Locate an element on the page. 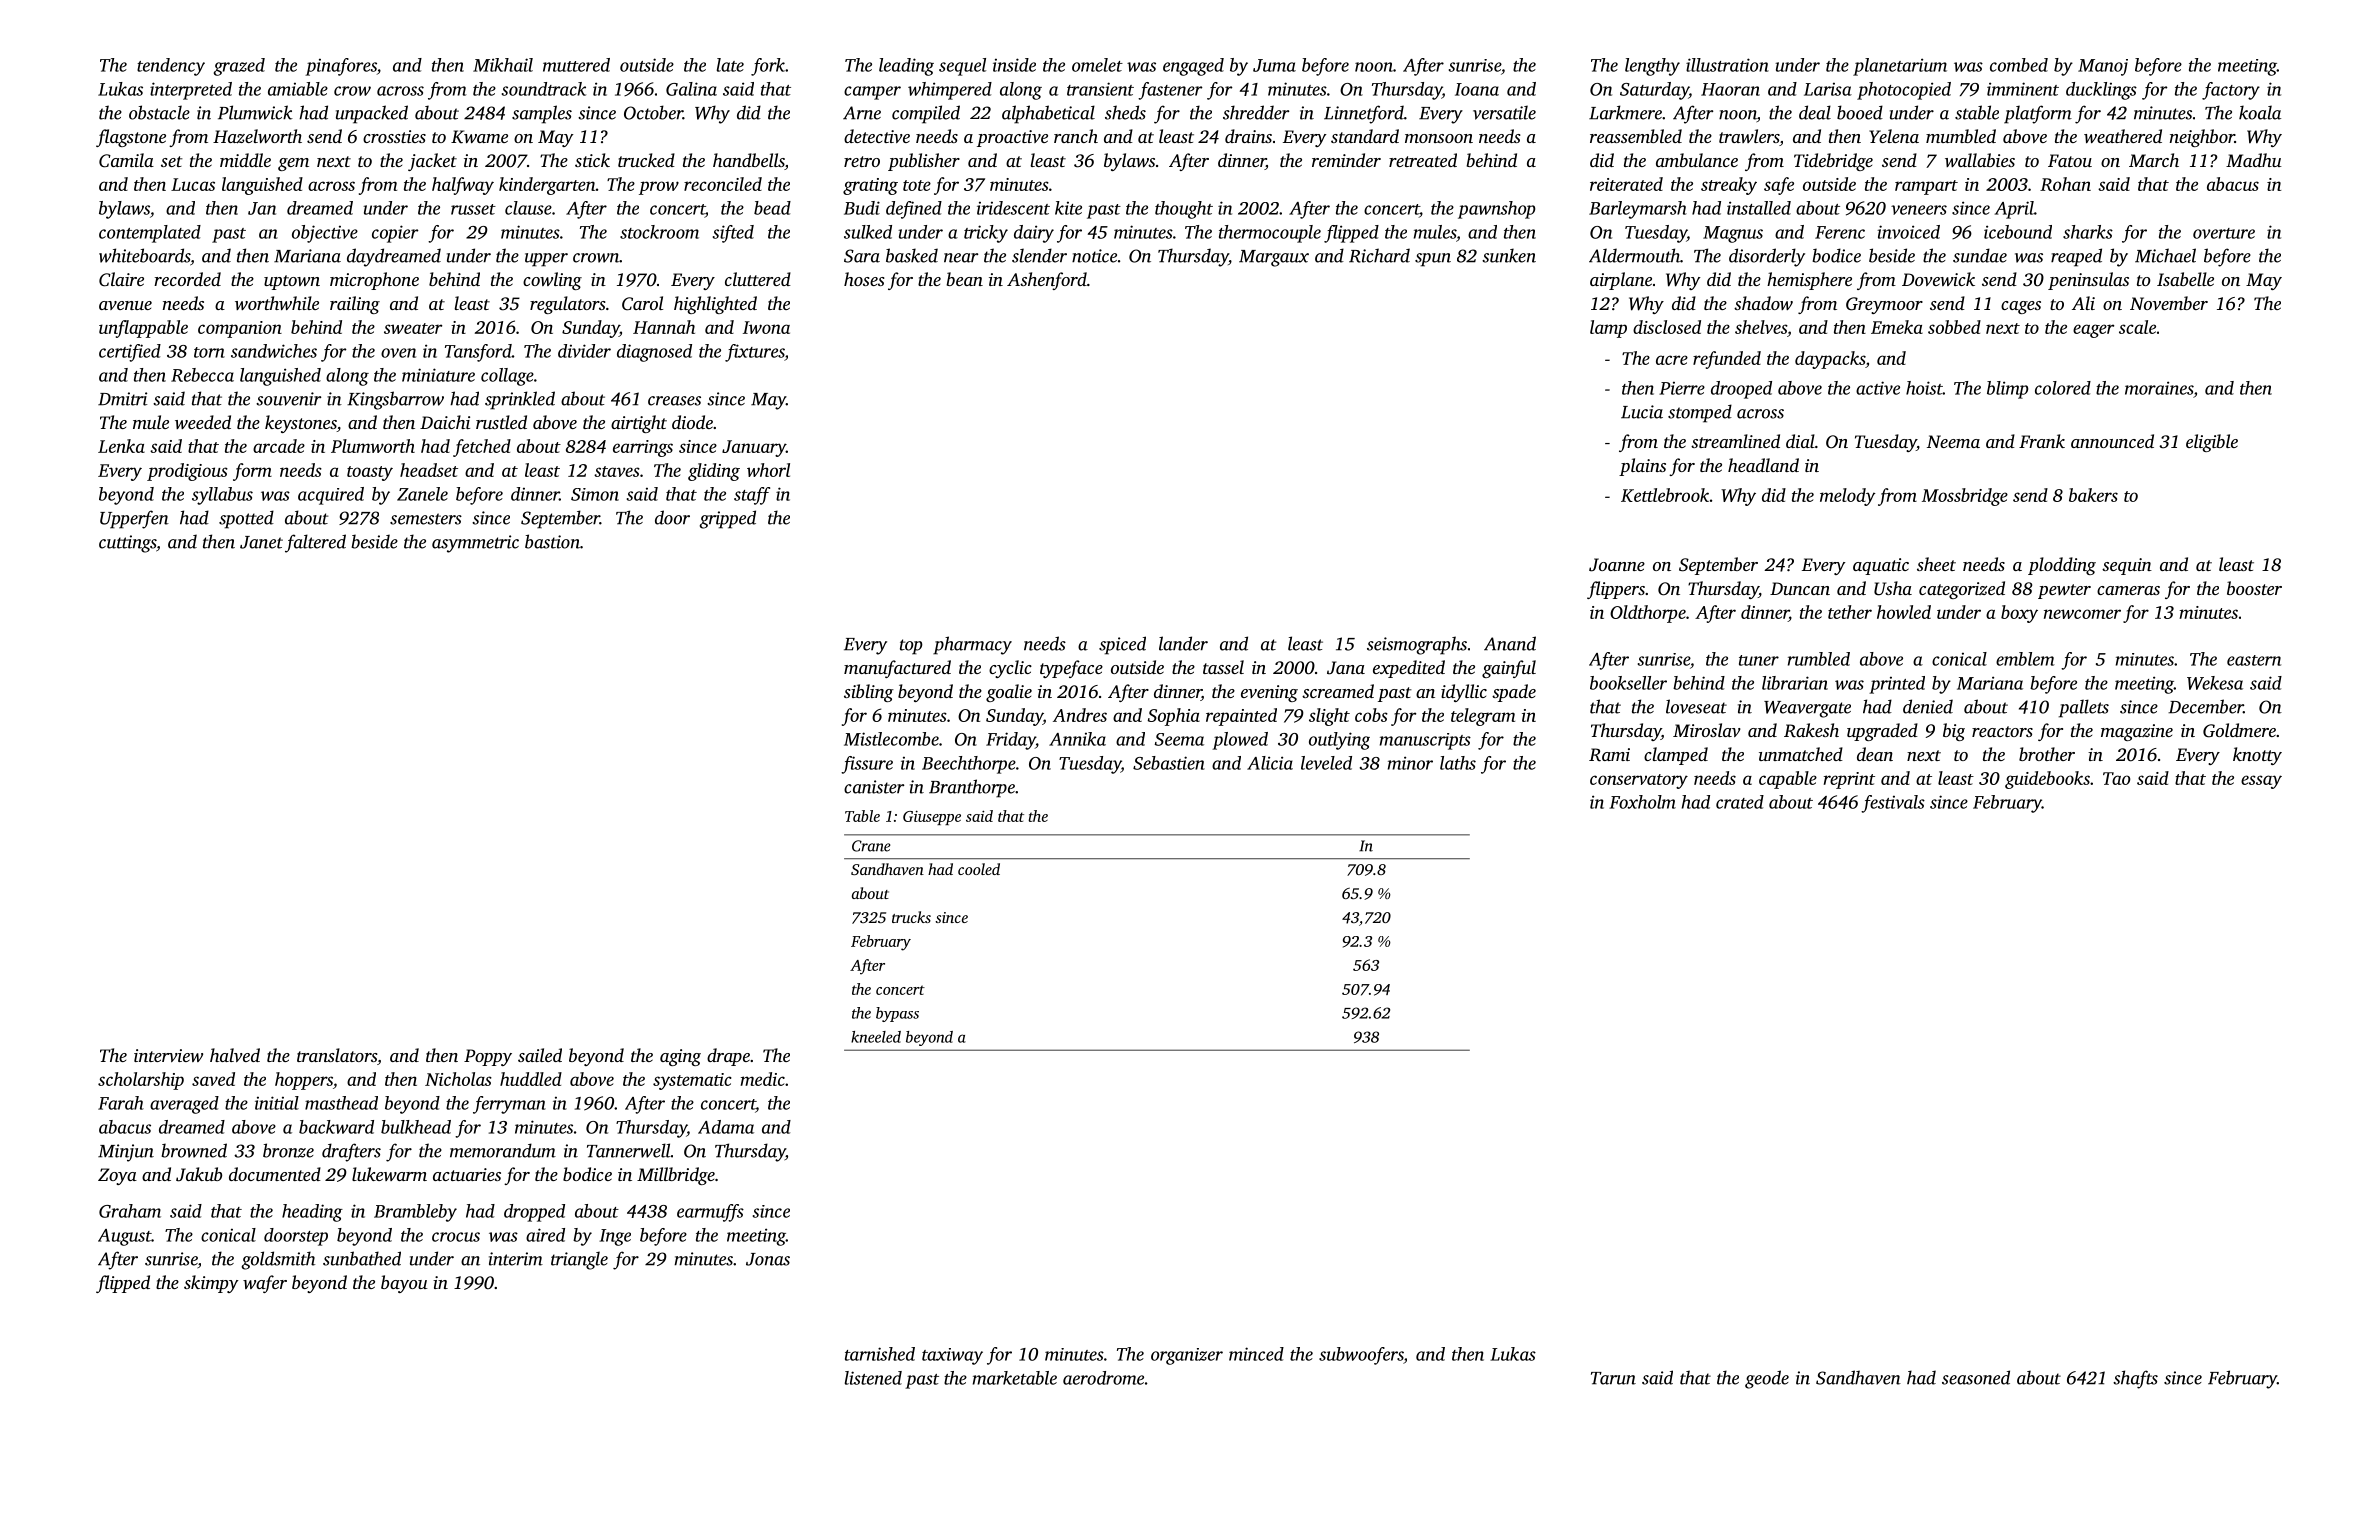 The width and height of the page is (2380, 1540). publisher is located at coordinates (924, 162).
